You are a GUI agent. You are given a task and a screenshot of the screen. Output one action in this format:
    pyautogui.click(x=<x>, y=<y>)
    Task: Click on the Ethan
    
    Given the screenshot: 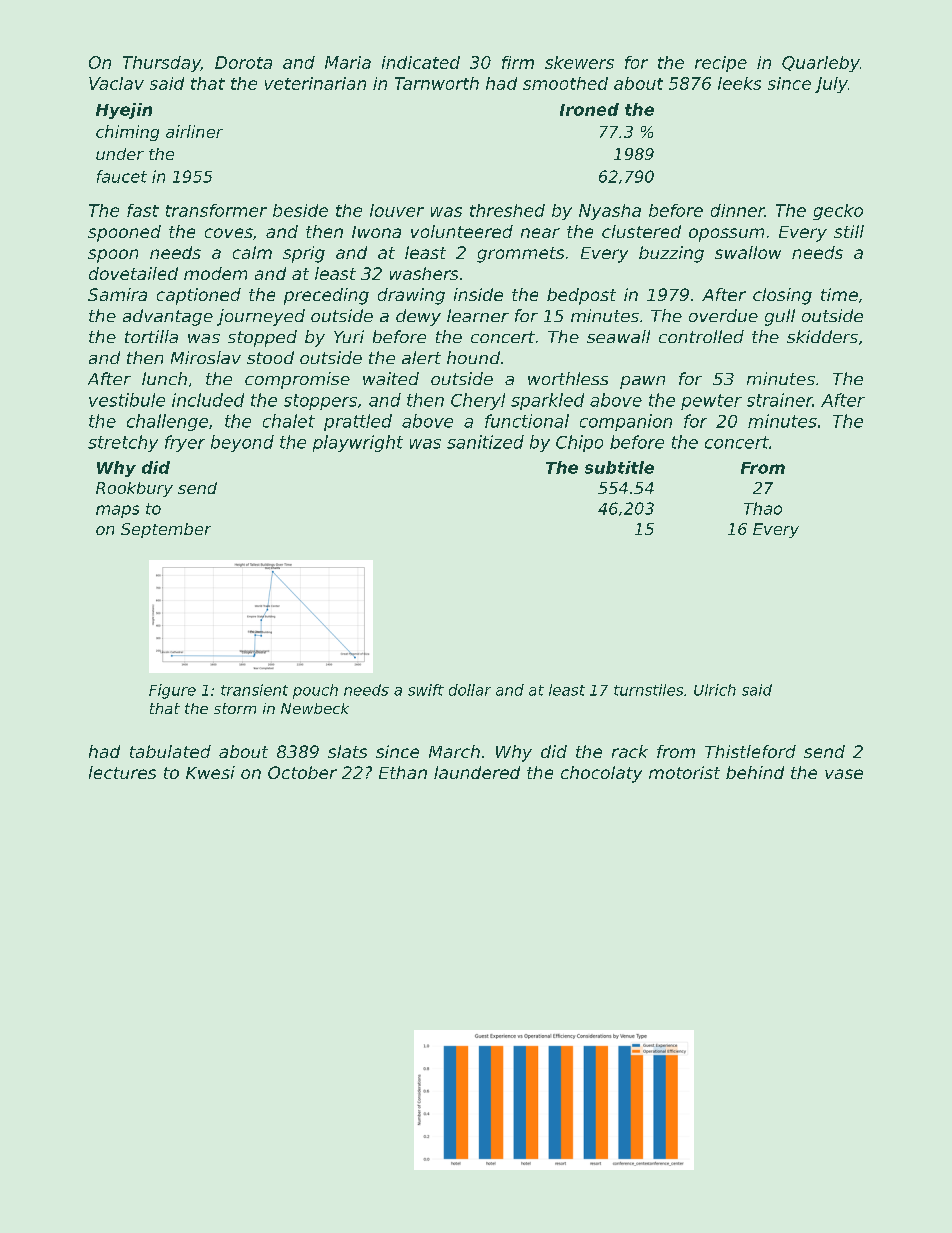 What is the action you would take?
    pyautogui.click(x=403, y=772)
